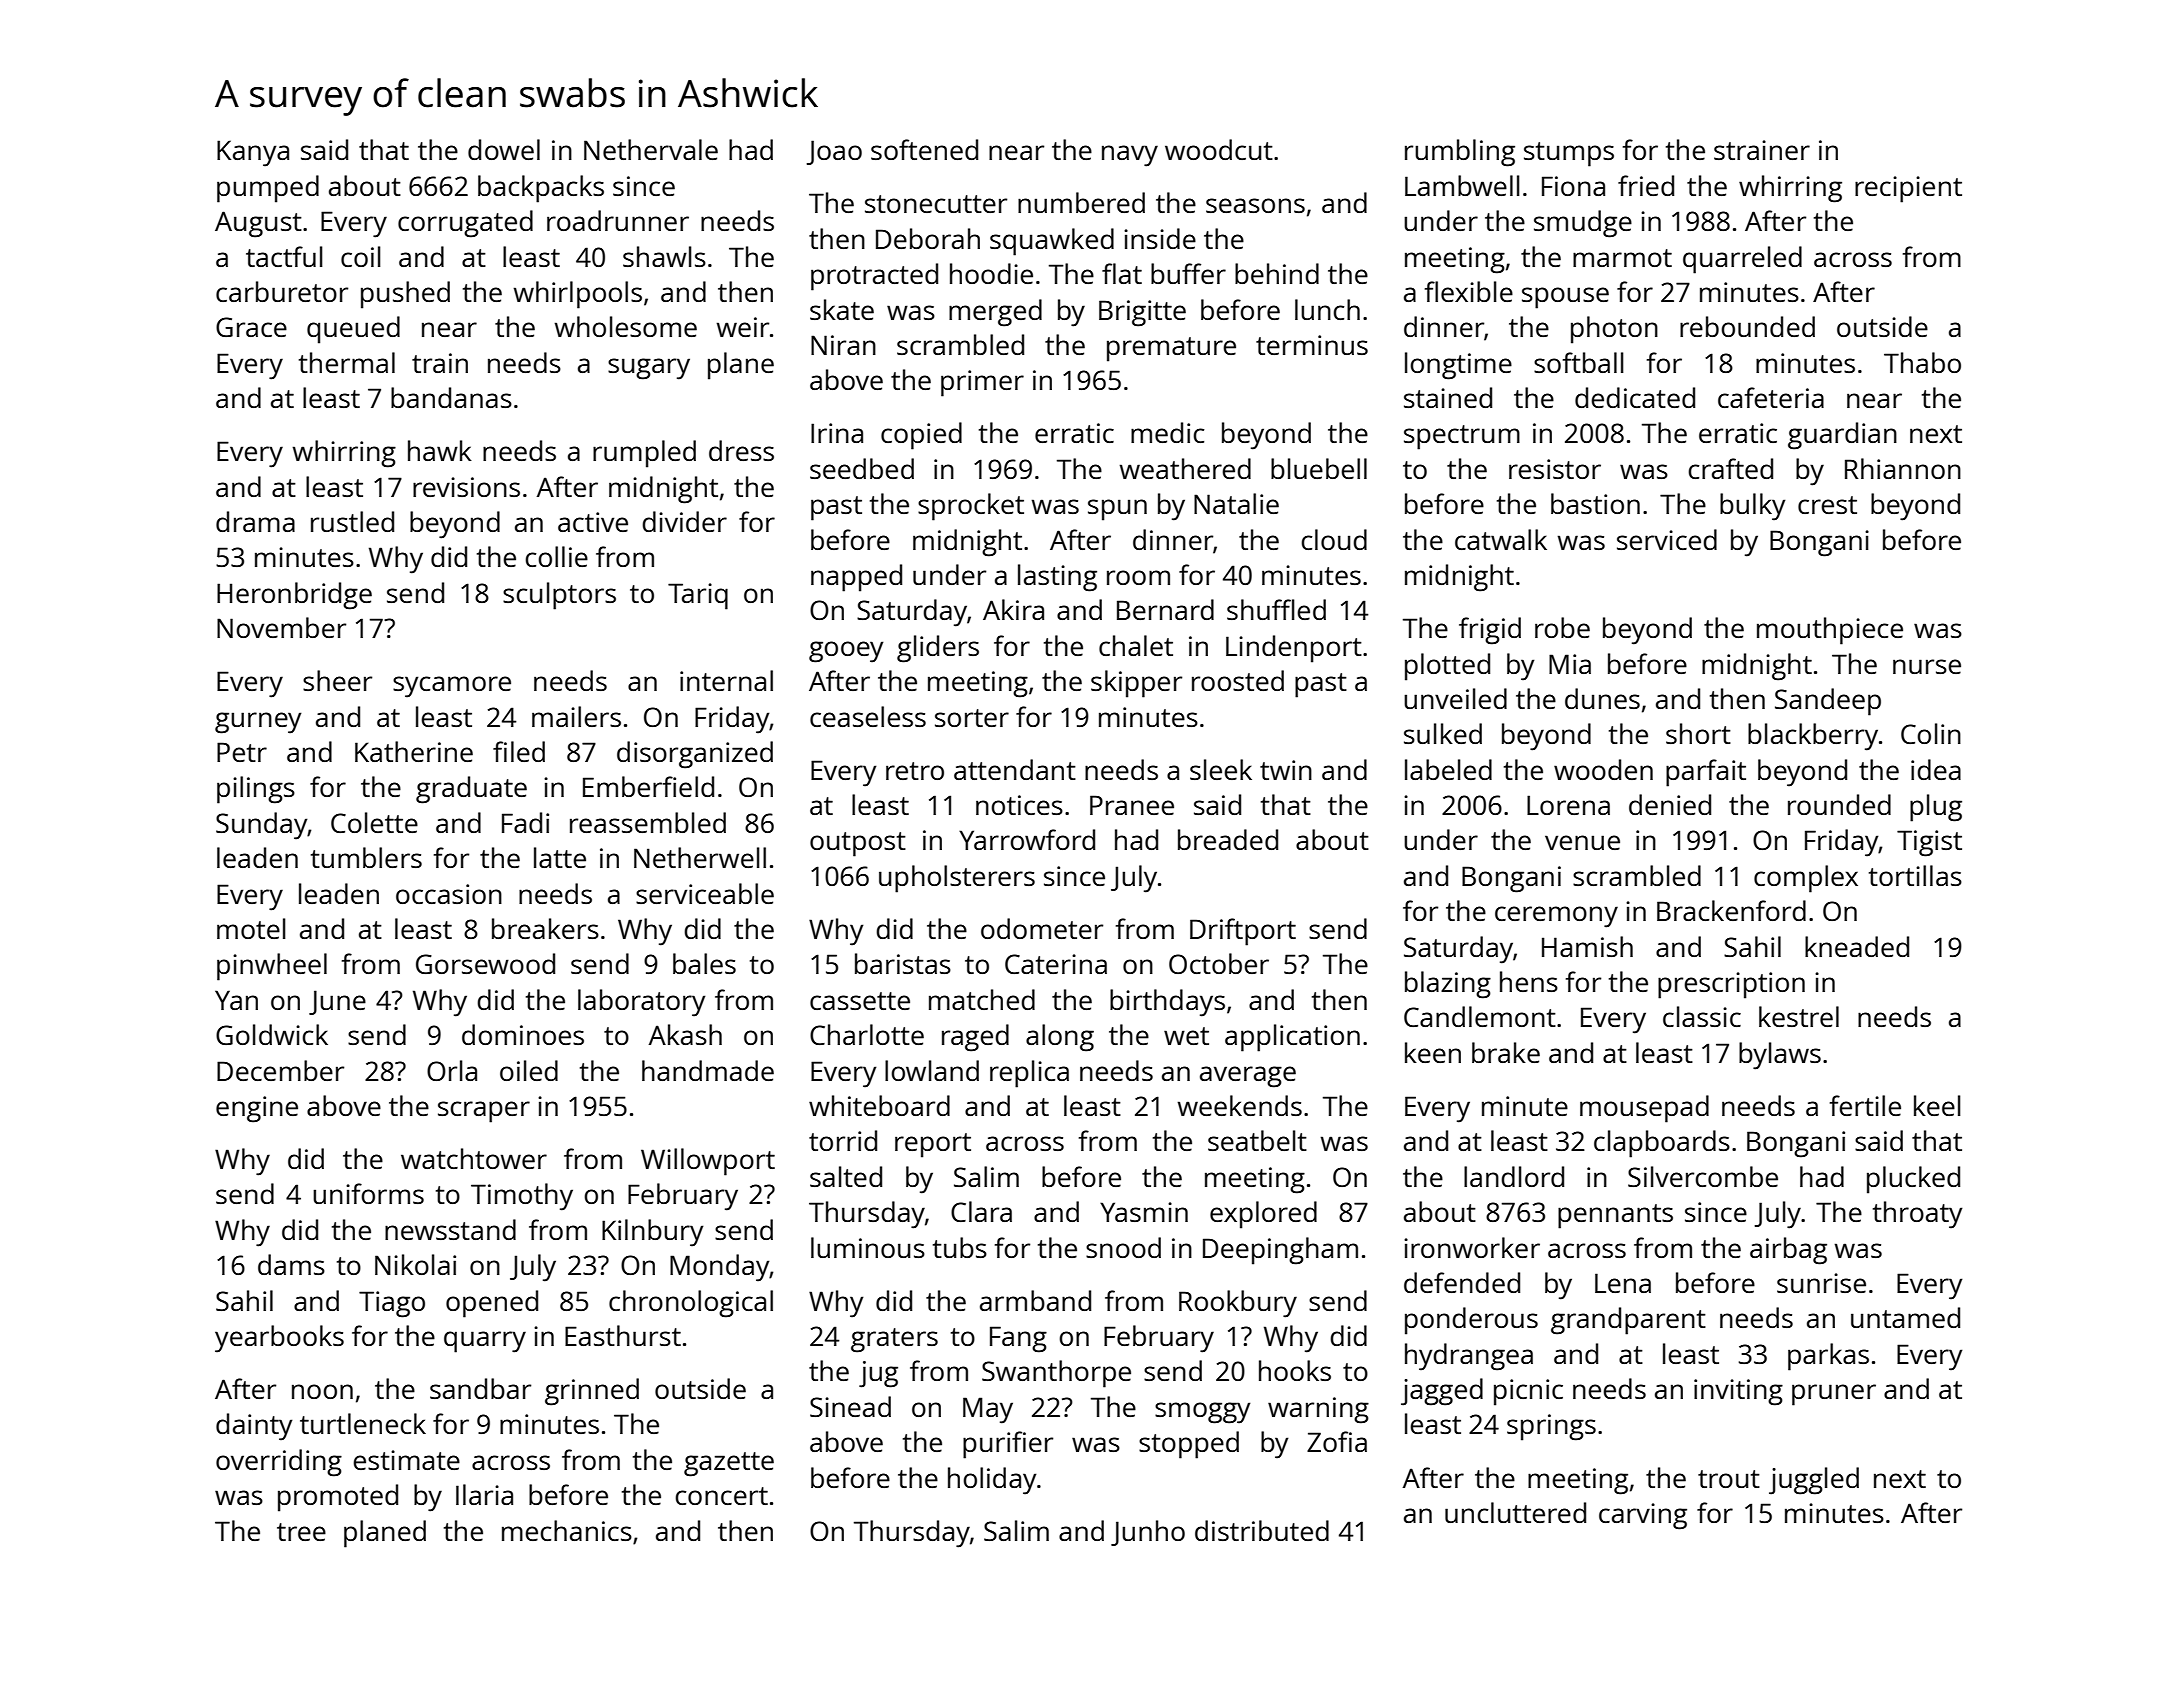  What do you see at coordinates (924, 149) in the screenshot?
I see `softened` at bounding box center [924, 149].
